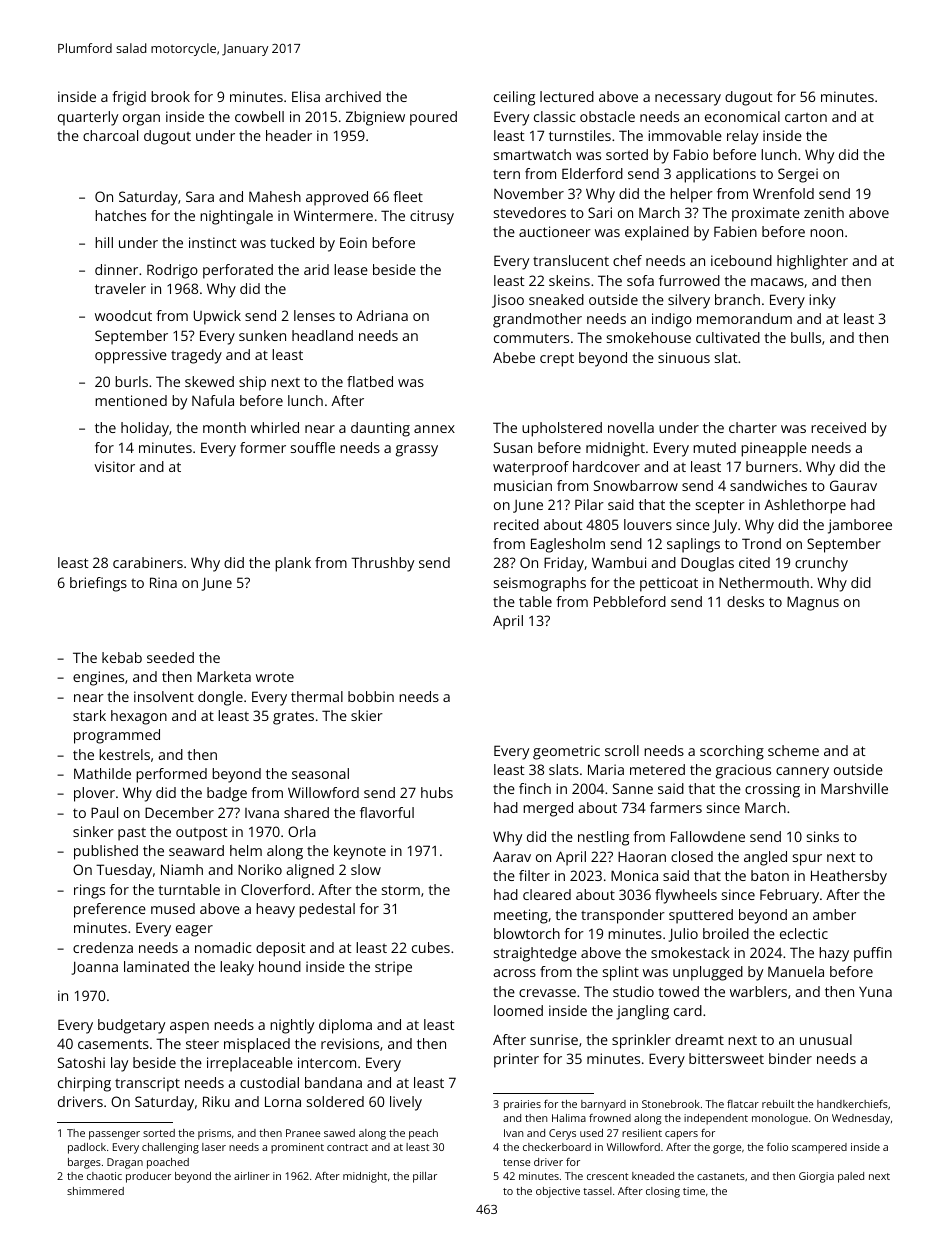 The height and width of the image is (1233, 952). I want to click on seismographs, so click(540, 584).
